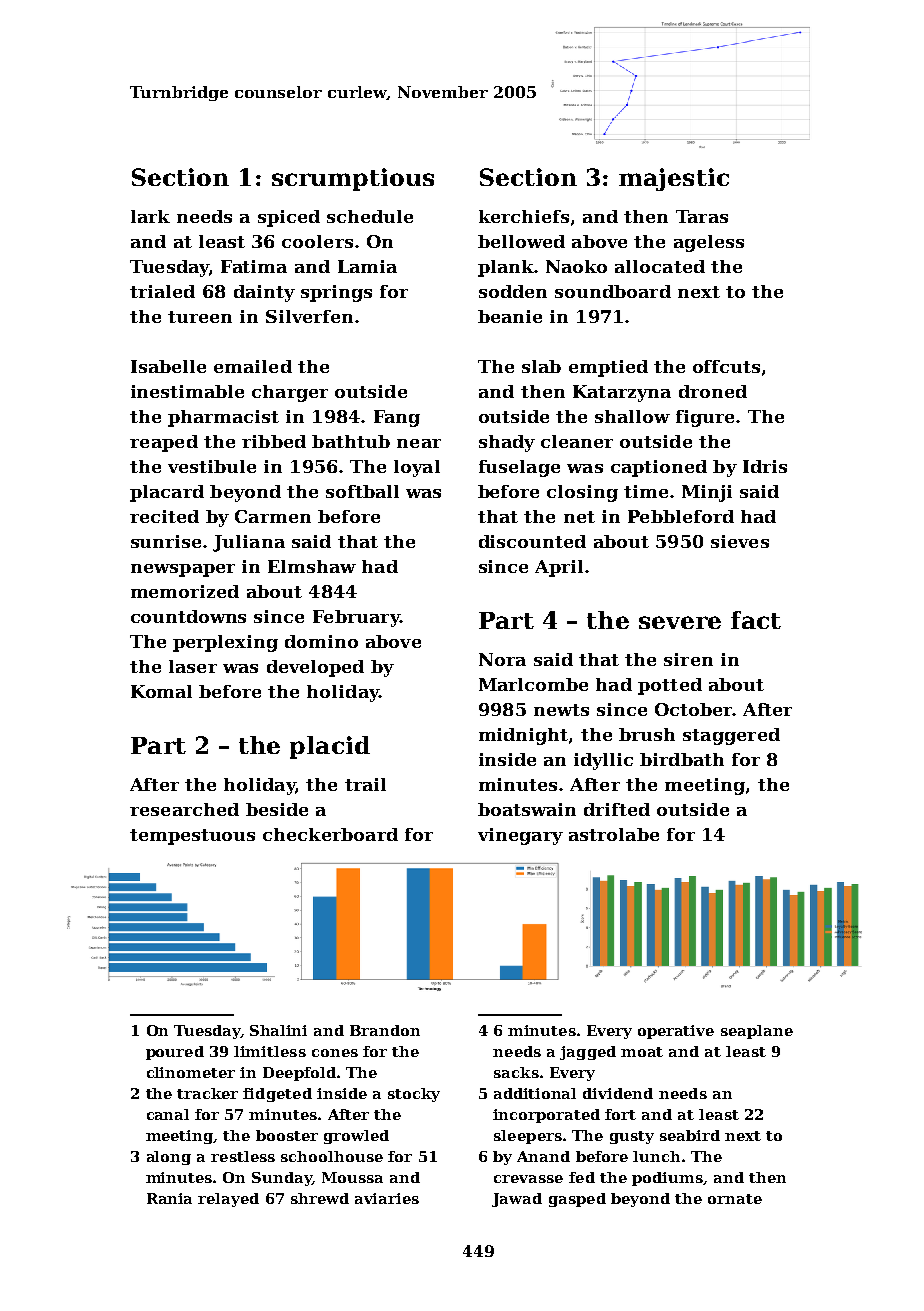  What do you see at coordinates (175, 1053) in the screenshot?
I see `poured` at bounding box center [175, 1053].
